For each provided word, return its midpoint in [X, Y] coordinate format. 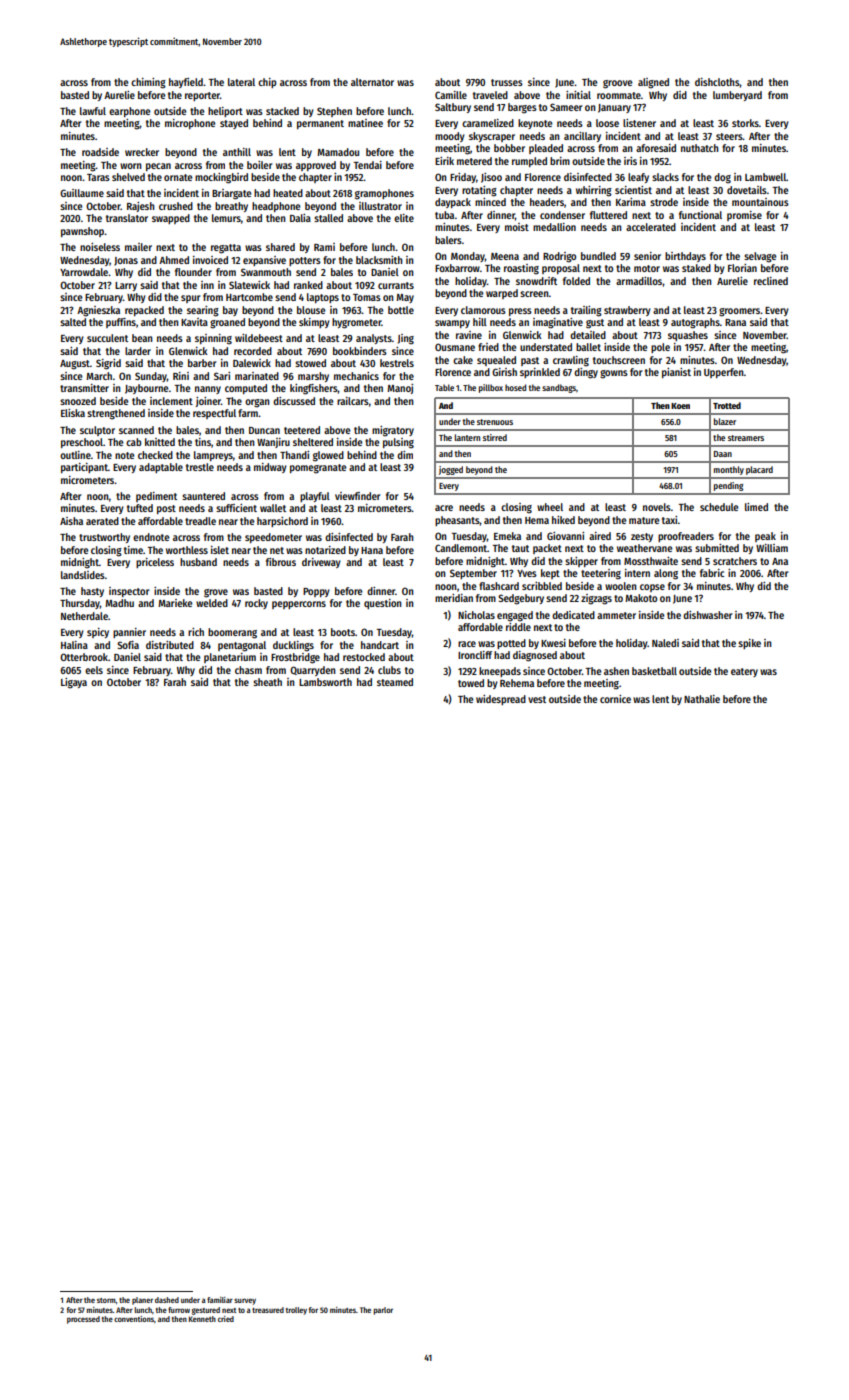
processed [83, 1320]
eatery [744, 672]
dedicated [573, 615]
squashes [688, 336]
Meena [505, 256]
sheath [267, 682]
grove [216, 593]
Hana [372, 550]
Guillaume [82, 193]
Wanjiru [273, 443]
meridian [454, 598]
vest [537, 699]
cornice [615, 699]
